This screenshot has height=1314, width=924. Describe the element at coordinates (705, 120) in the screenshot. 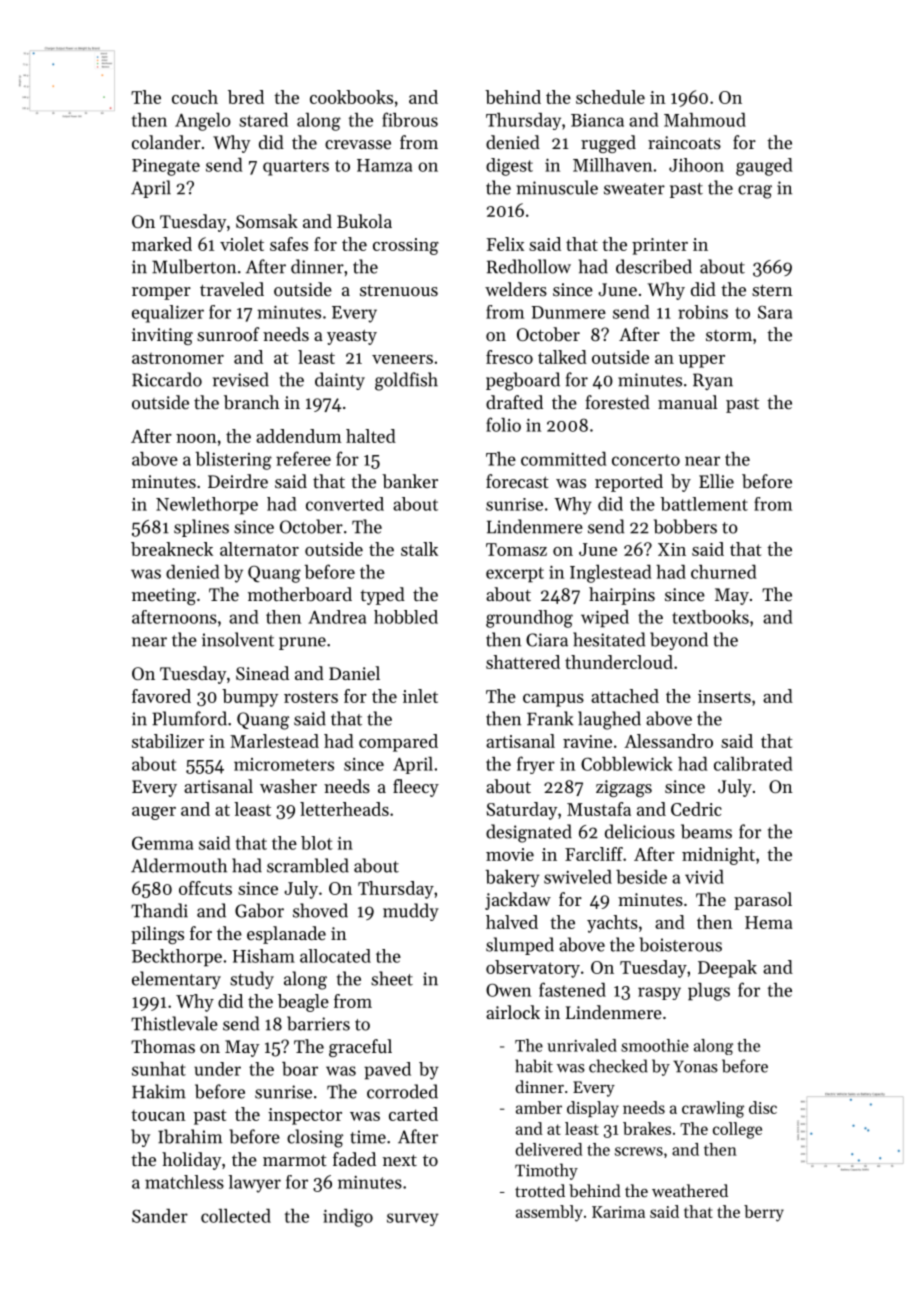

I see `Mahmoud` at that location.
